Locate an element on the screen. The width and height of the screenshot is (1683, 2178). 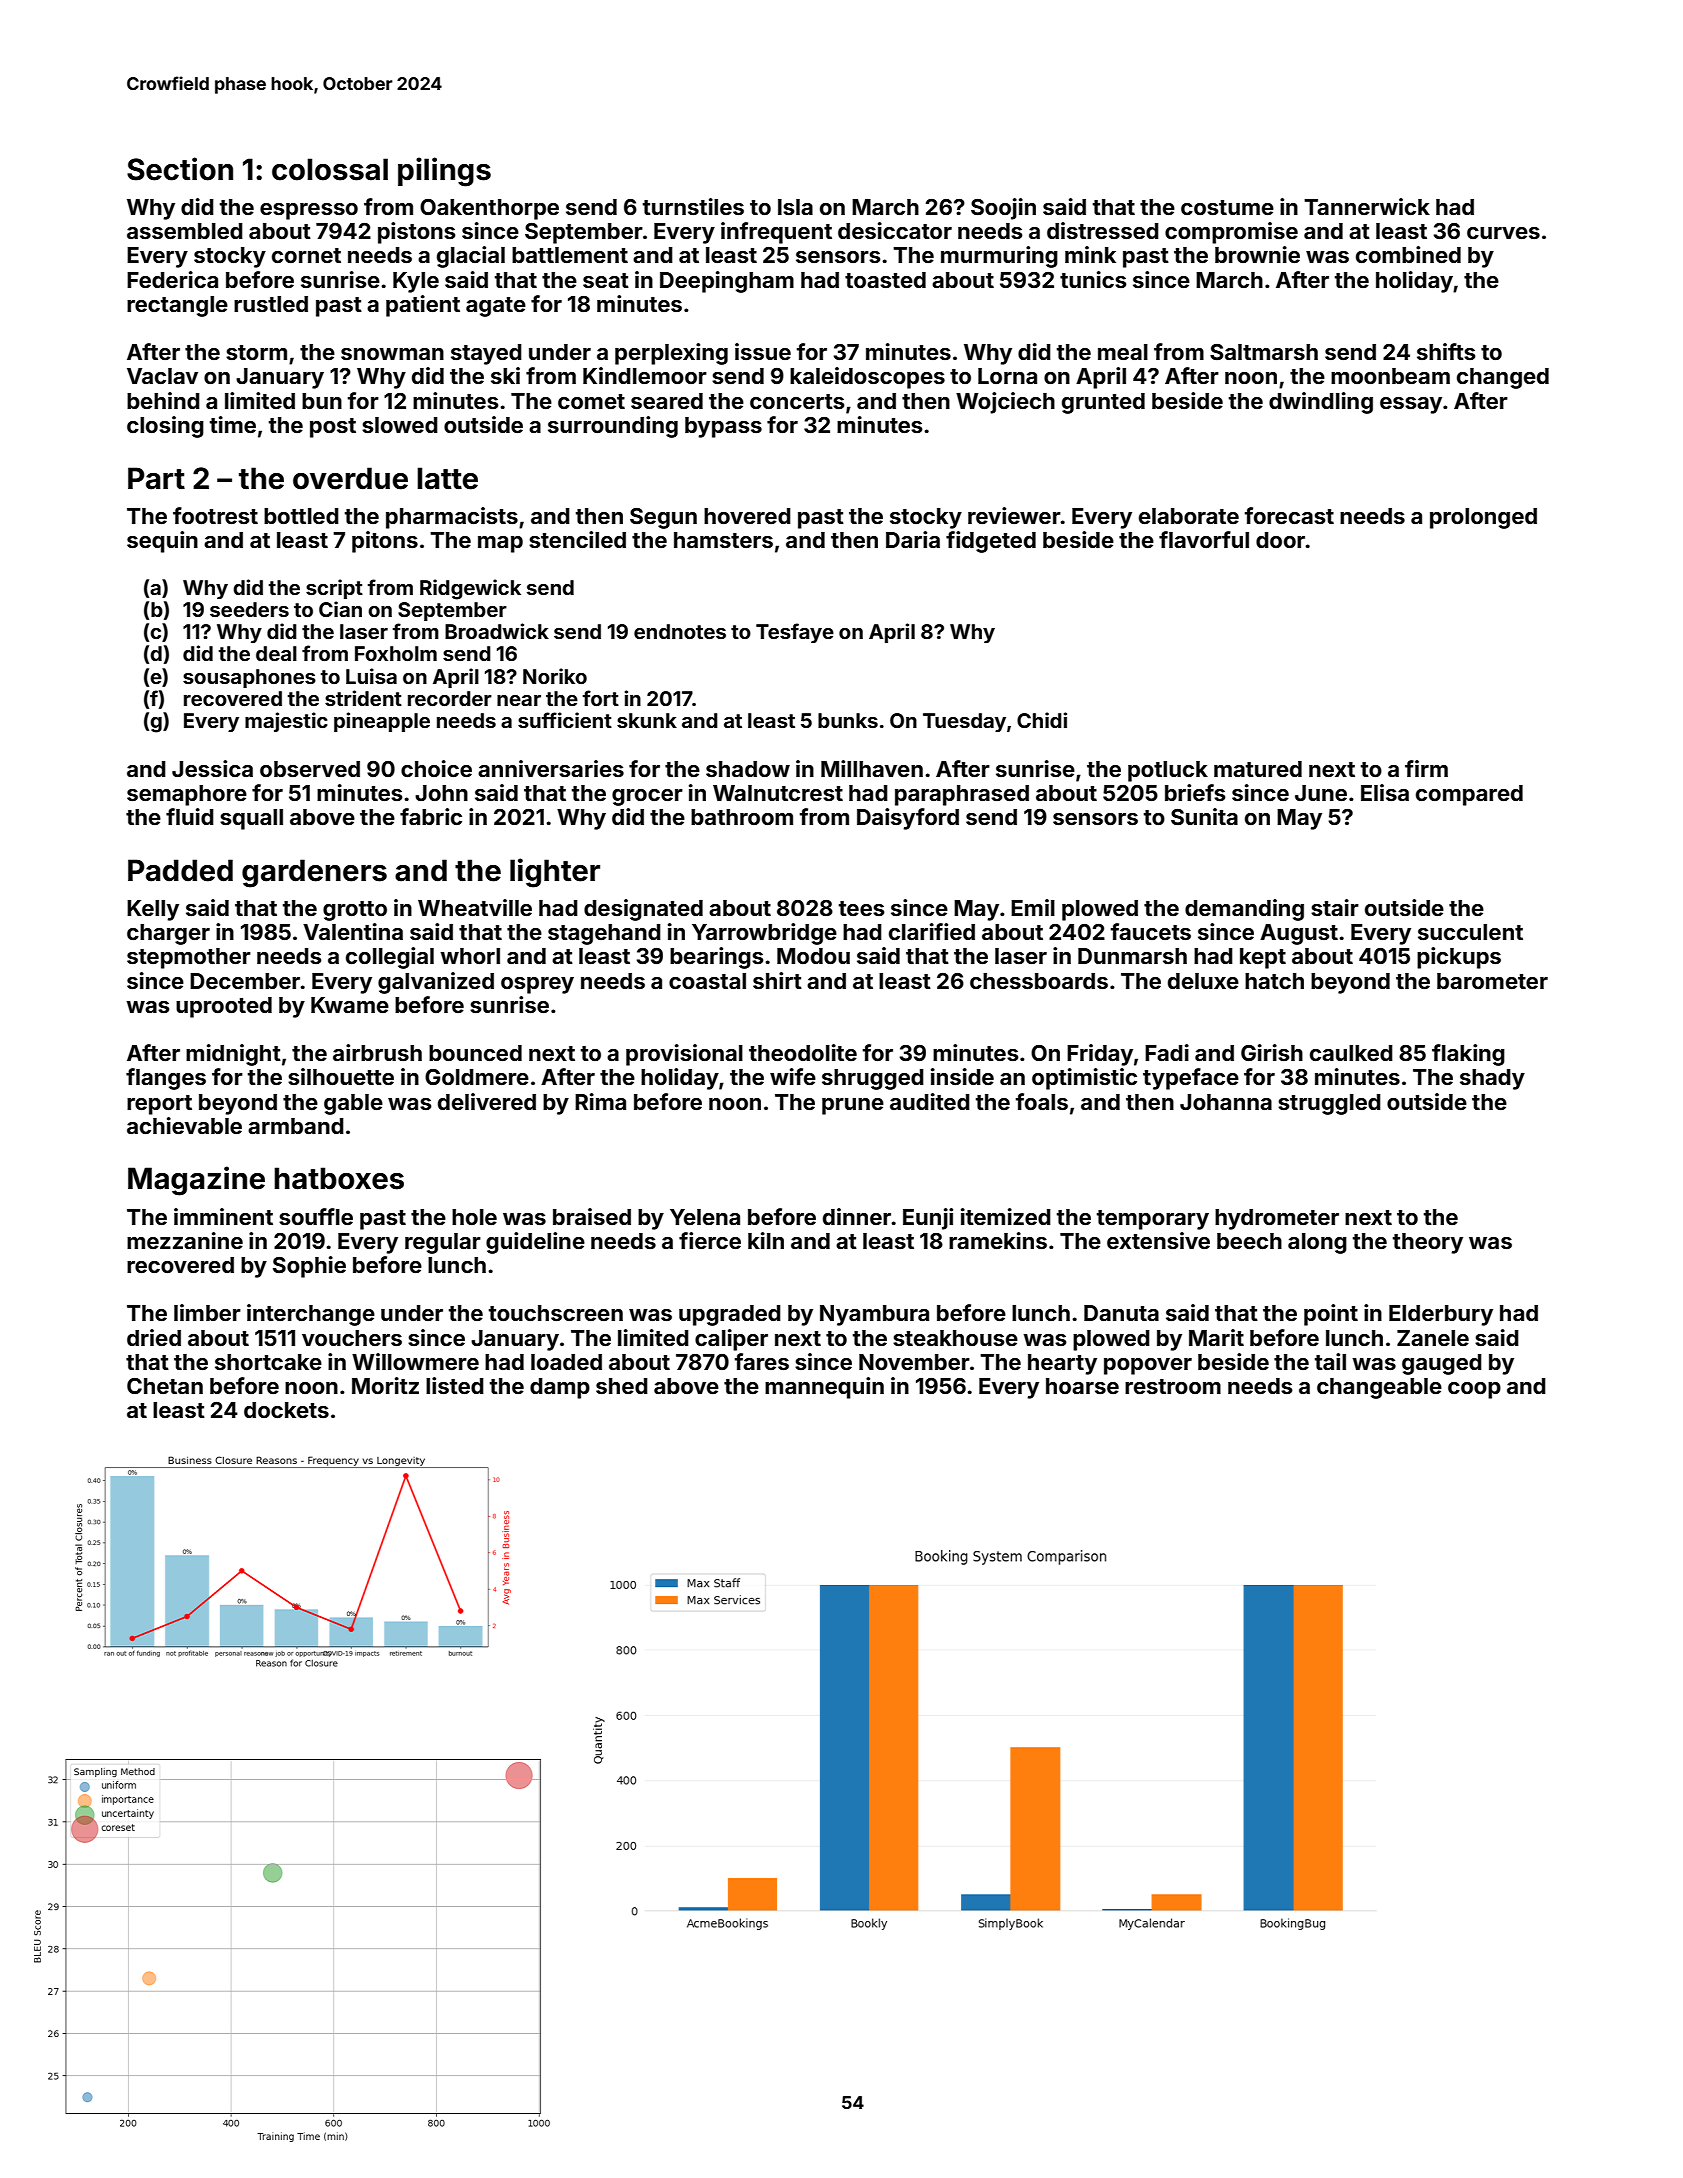
dried is located at coordinates (154, 1337).
